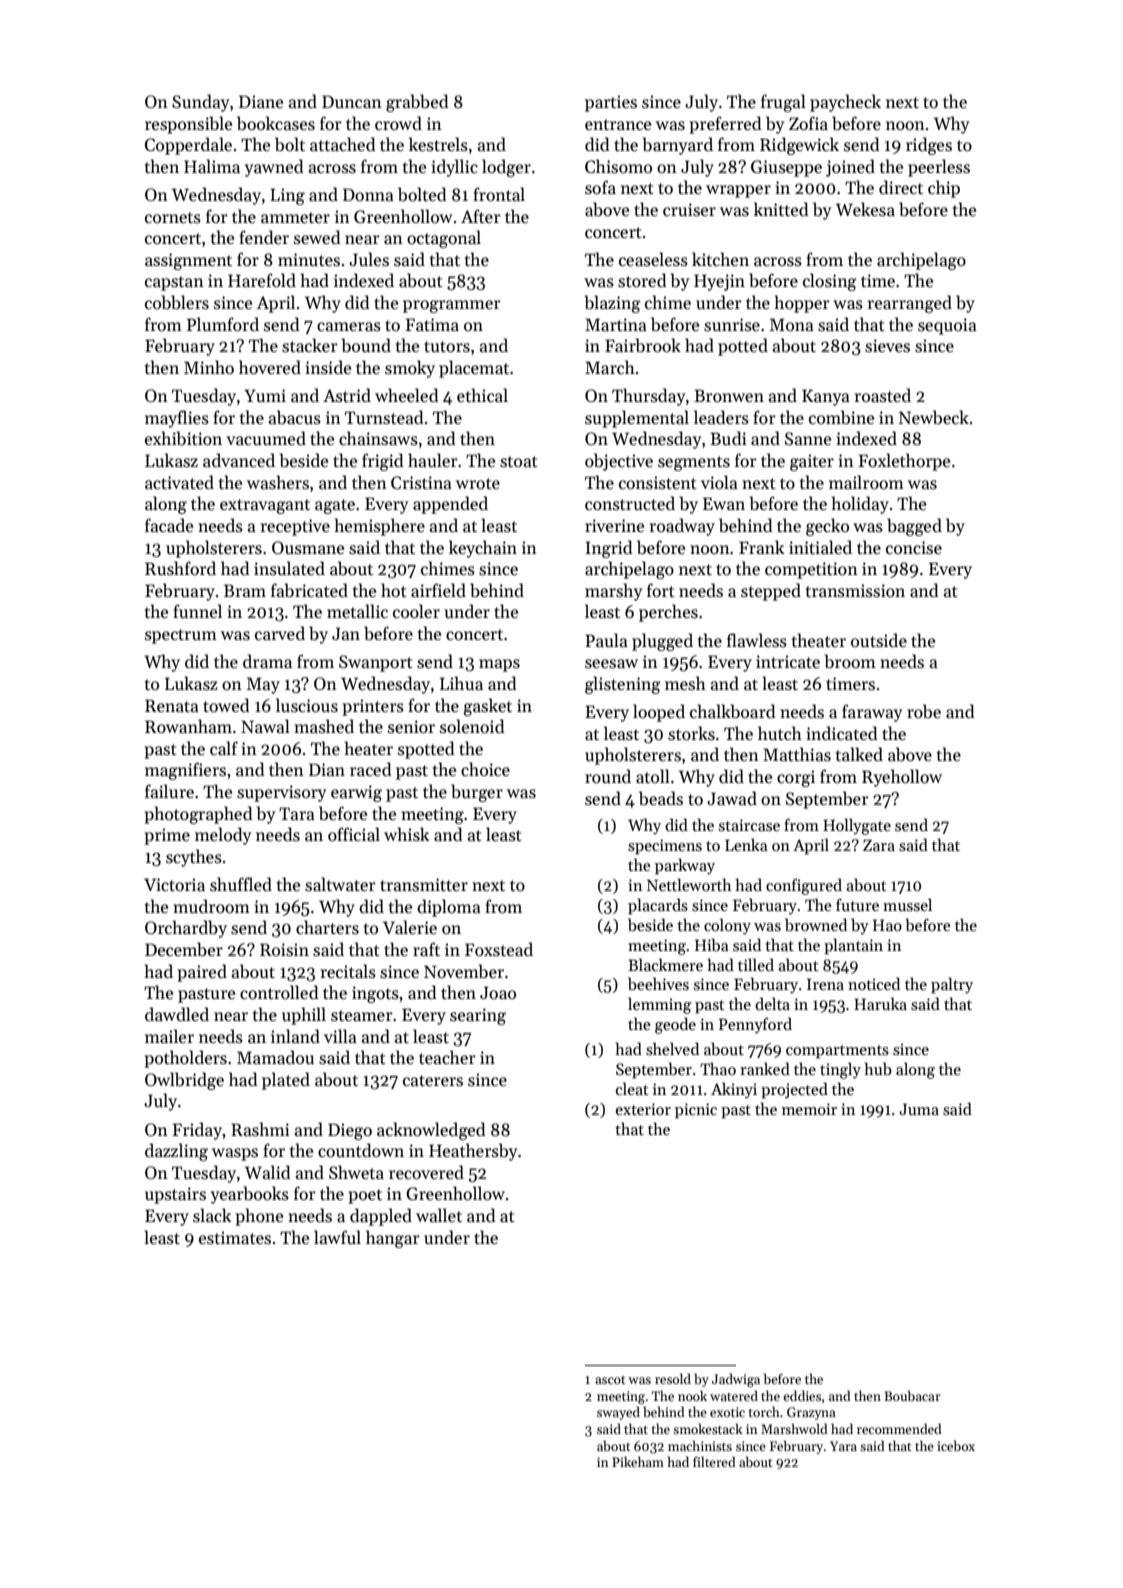  What do you see at coordinates (924, 711) in the screenshot?
I see `robe` at bounding box center [924, 711].
